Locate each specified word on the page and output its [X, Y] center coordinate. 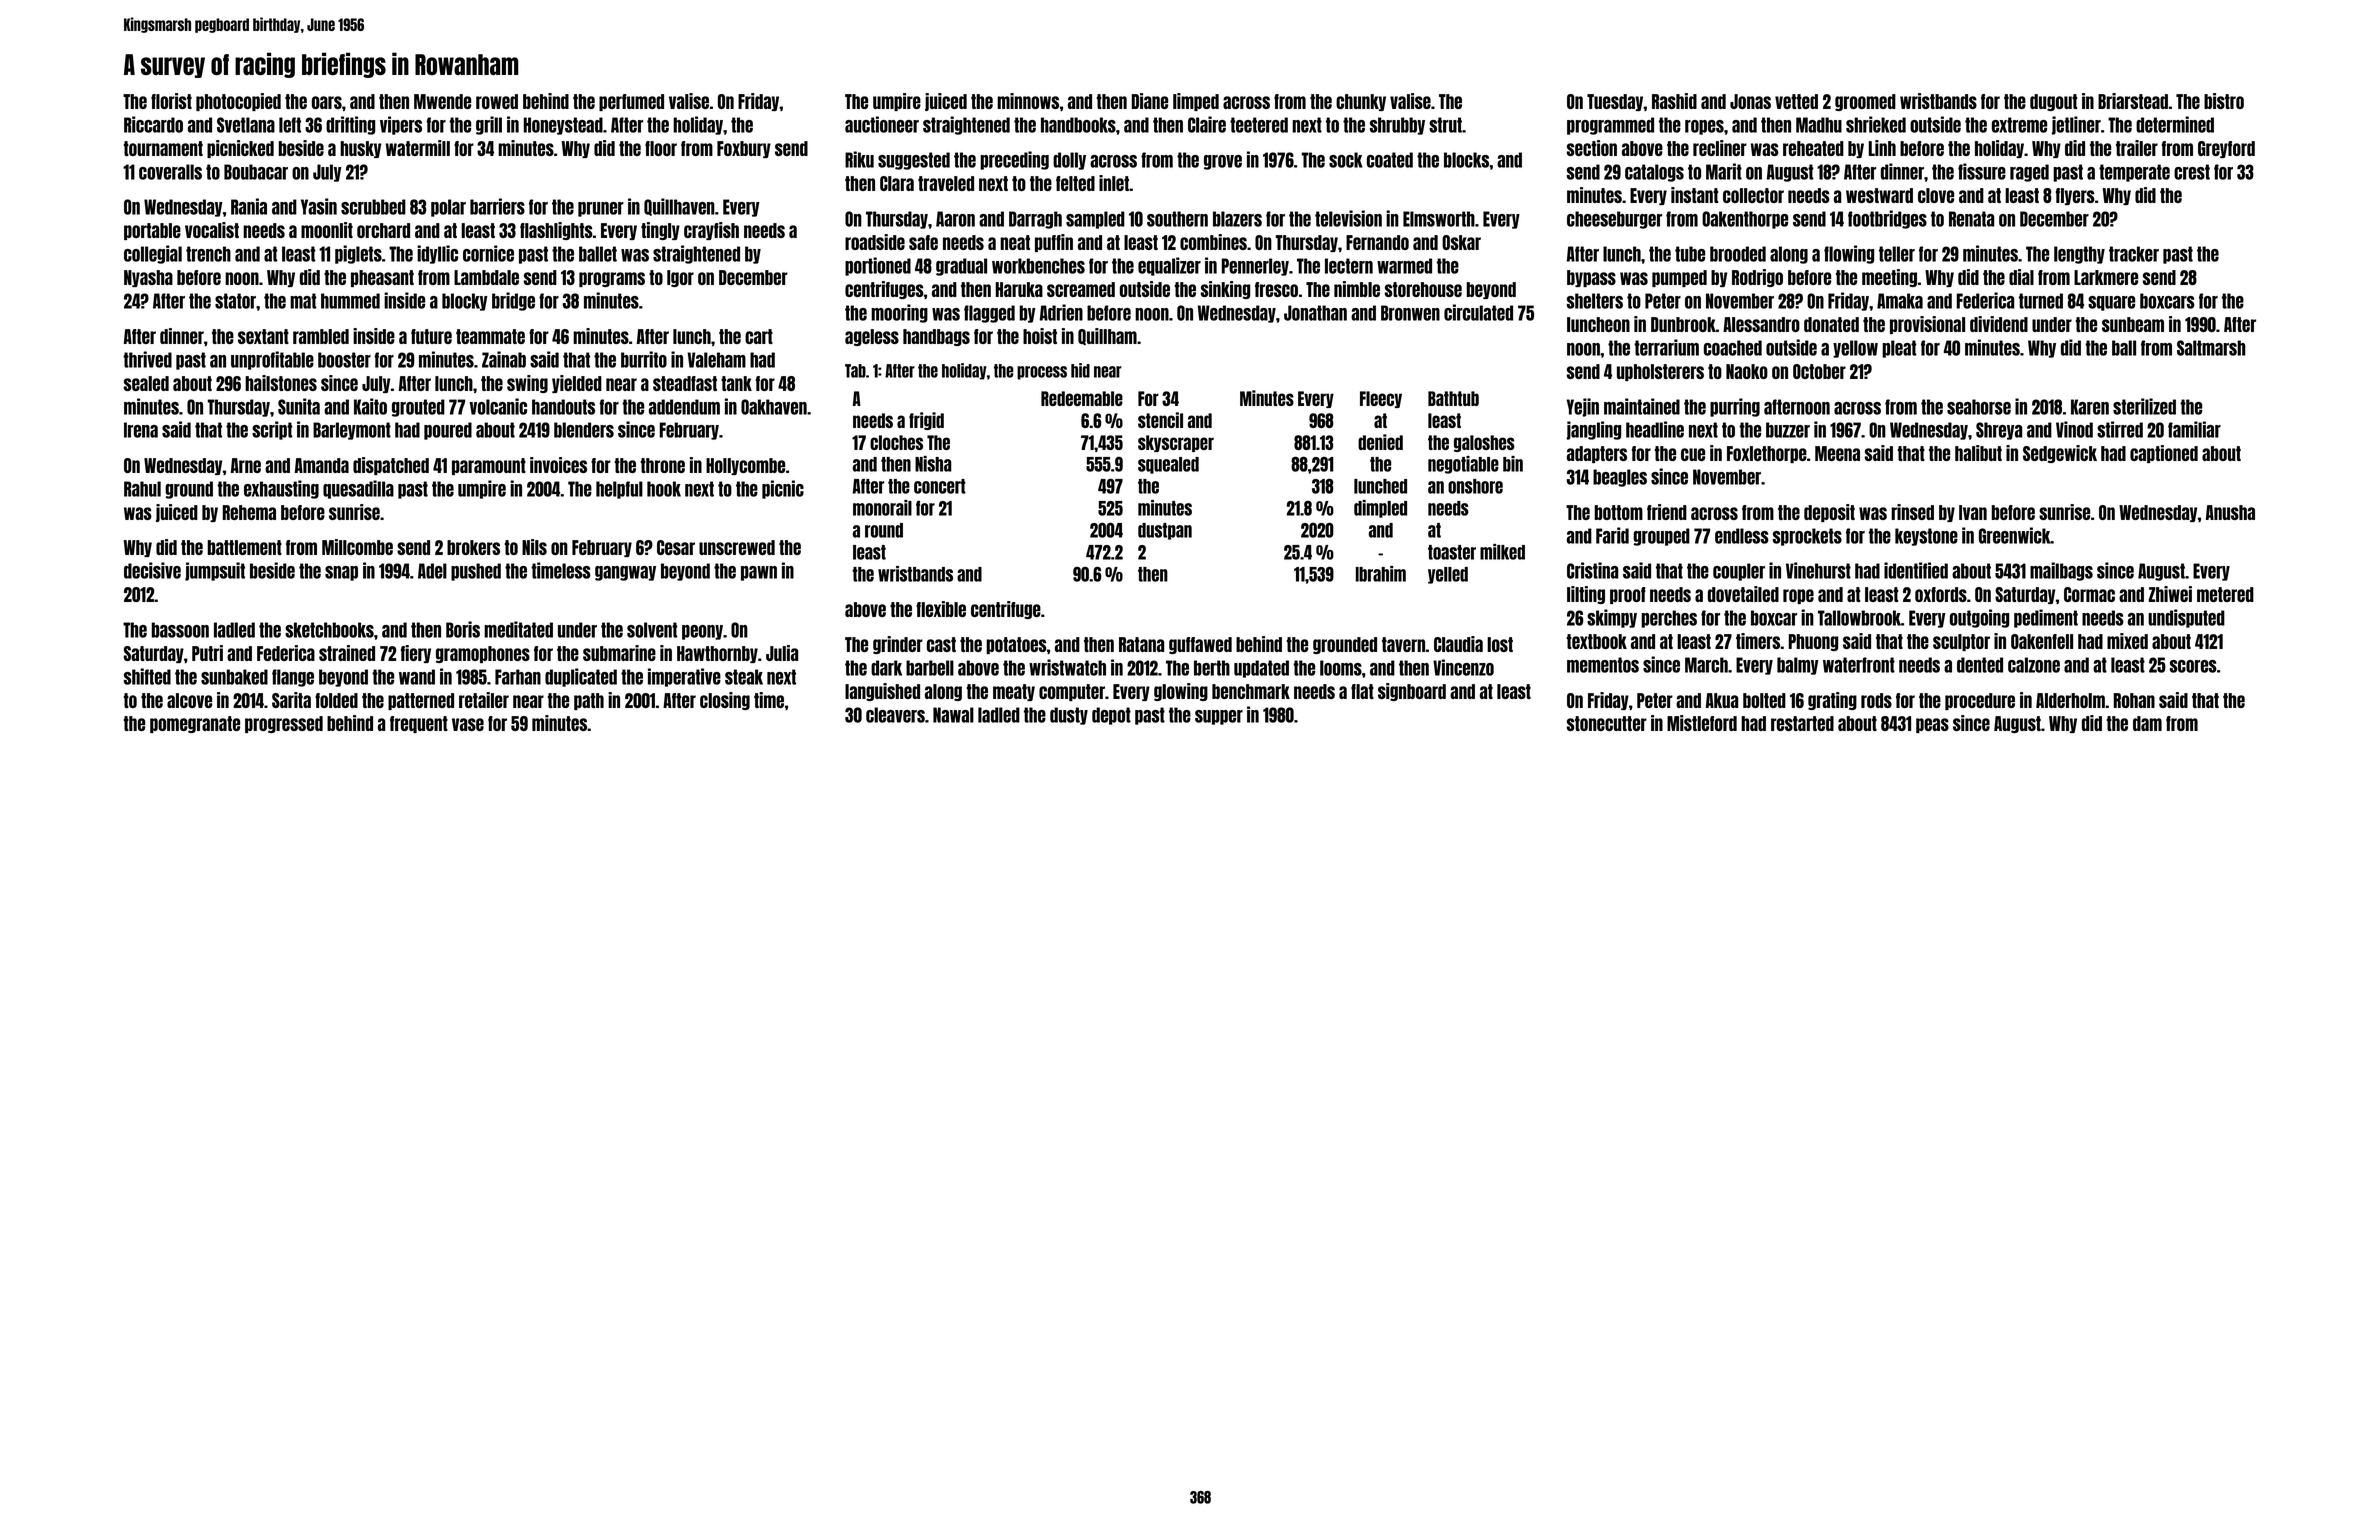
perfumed [631, 102]
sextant [263, 336]
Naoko [1747, 371]
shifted [147, 676]
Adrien [1061, 312]
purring [1735, 407]
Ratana [1141, 644]
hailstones [281, 383]
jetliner [2076, 125]
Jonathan [1315, 313]
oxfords [1941, 594]
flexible [941, 609]
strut [1445, 125]
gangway [625, 573]
